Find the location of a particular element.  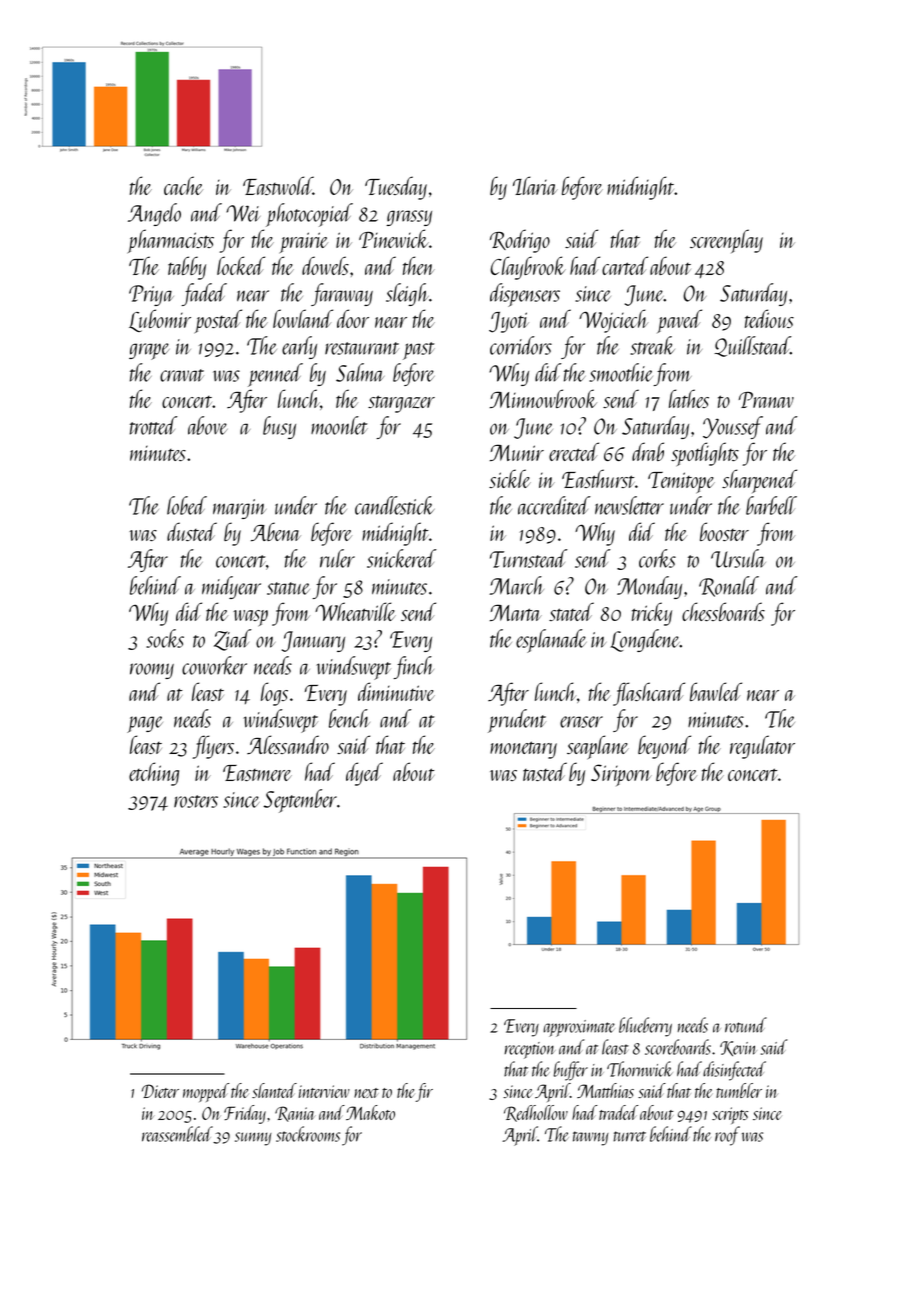

Ursula is located at coordinates (738, 558).
